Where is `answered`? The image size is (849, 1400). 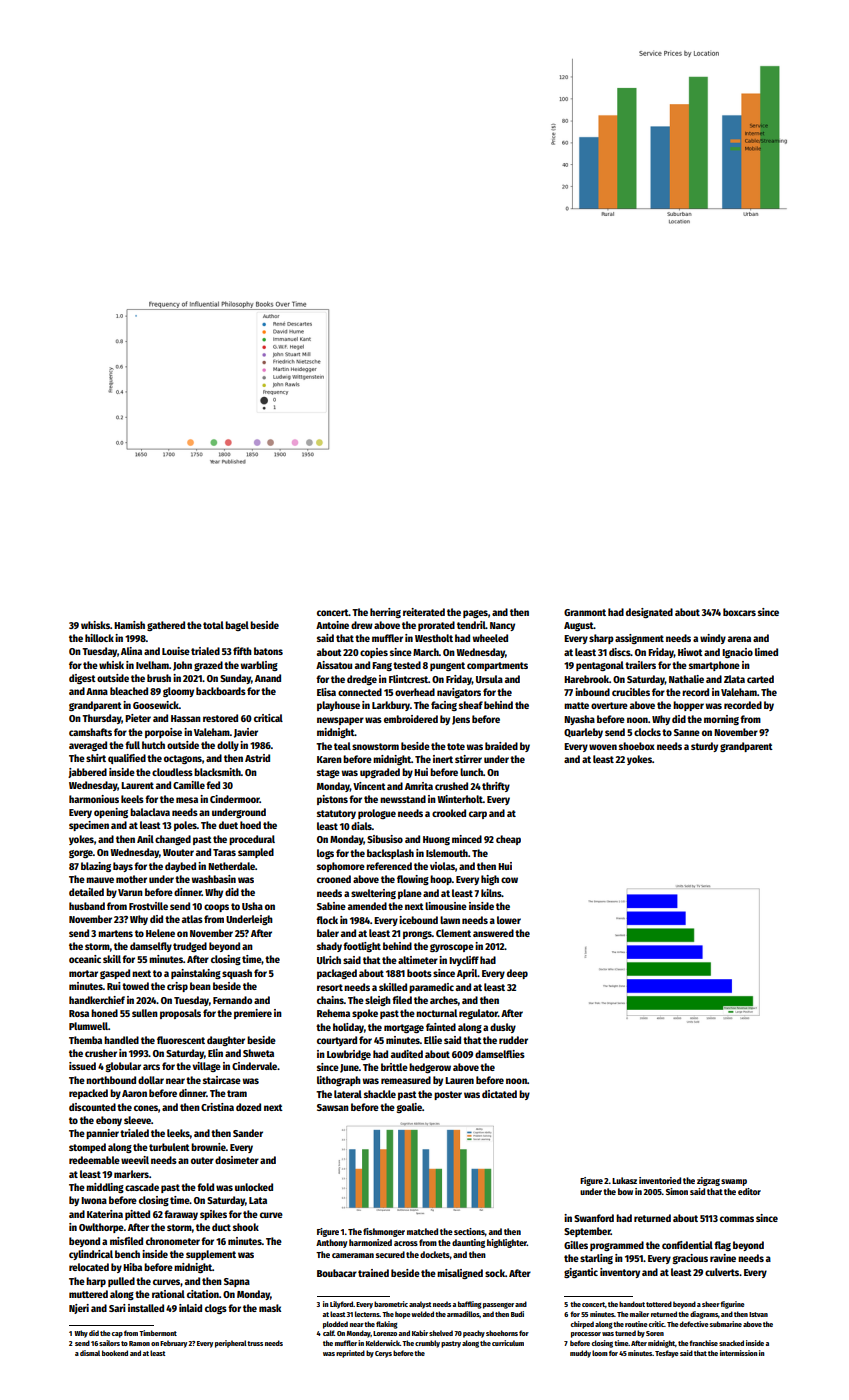
answered is located at coordinates (493, 933).
